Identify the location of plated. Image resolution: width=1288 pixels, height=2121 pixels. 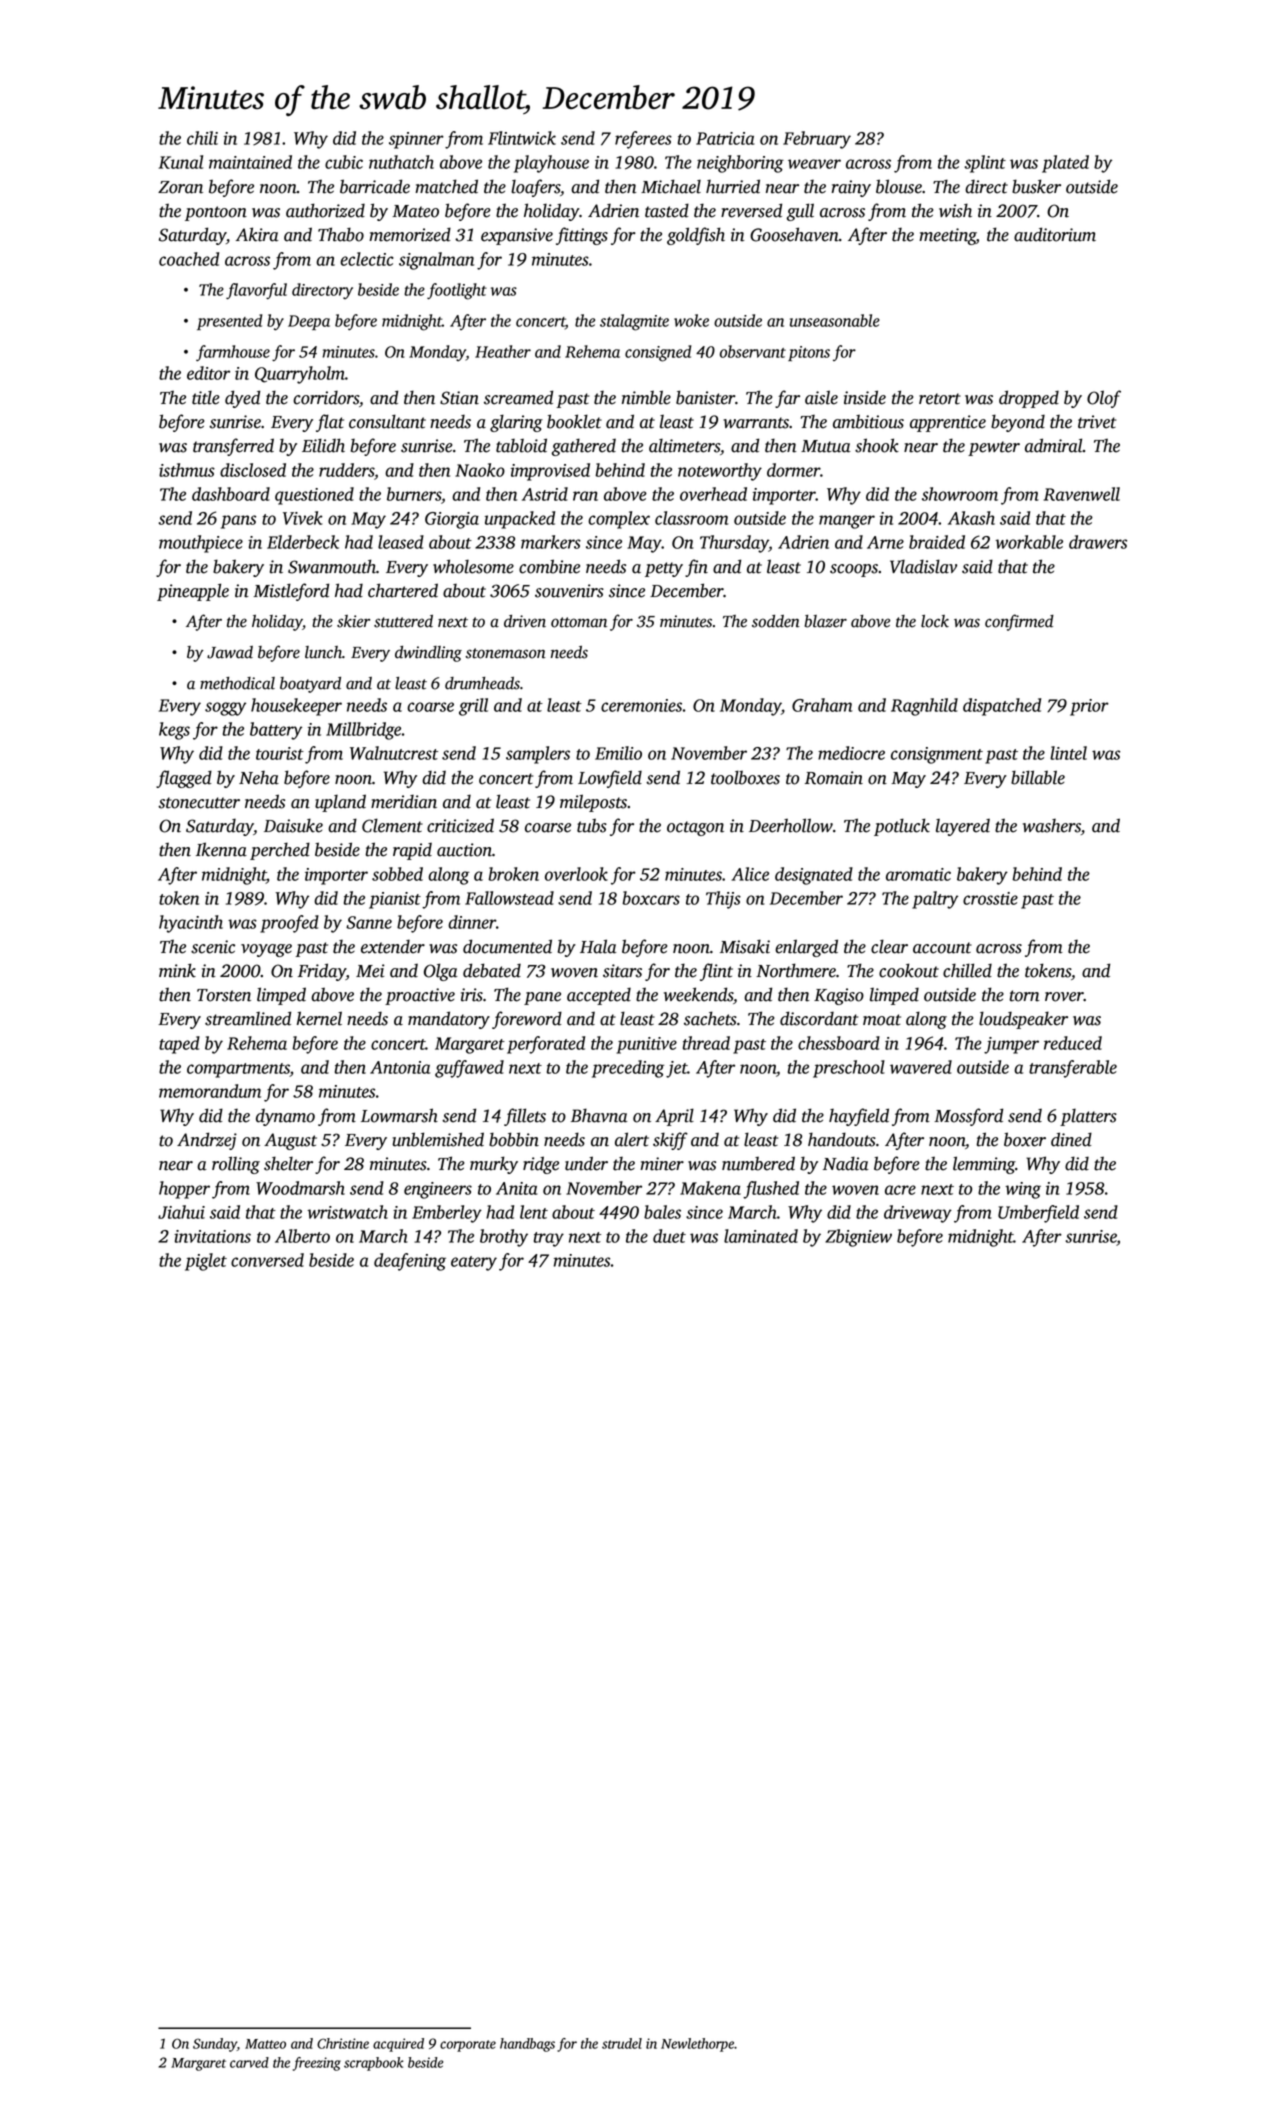
(1065, 164).
